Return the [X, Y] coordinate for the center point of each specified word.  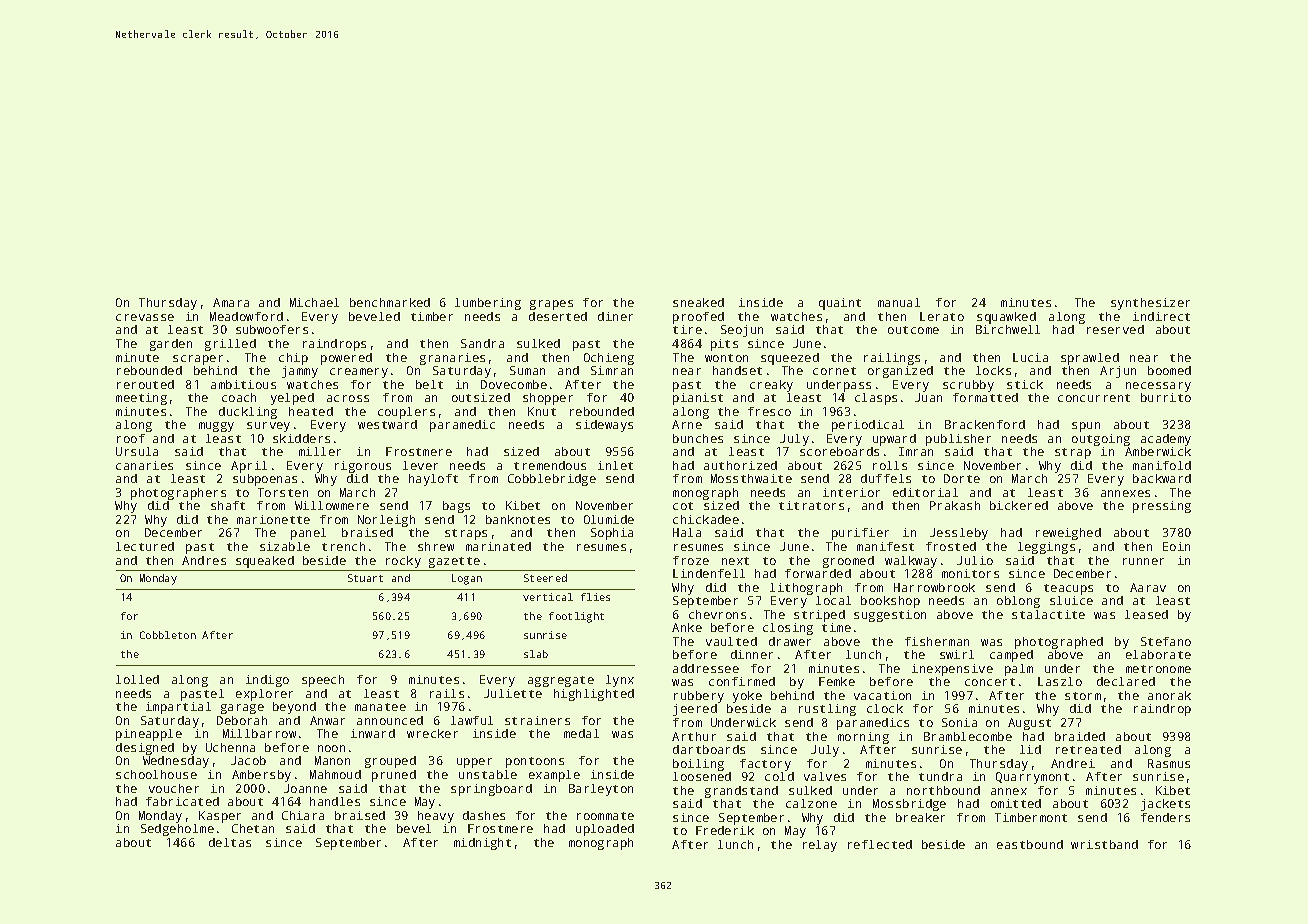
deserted [558, 316]
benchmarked [390, 302]
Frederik [725, 830]
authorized [740, 465]
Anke [687, 627]
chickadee [706, 519]
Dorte [962, 478]
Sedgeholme [177, 830]
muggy [216, 427]
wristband [1104, 844]
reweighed [1068, 534]
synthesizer [1150, 304]
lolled [137, 679]
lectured [145, 546]
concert [990, 682]
